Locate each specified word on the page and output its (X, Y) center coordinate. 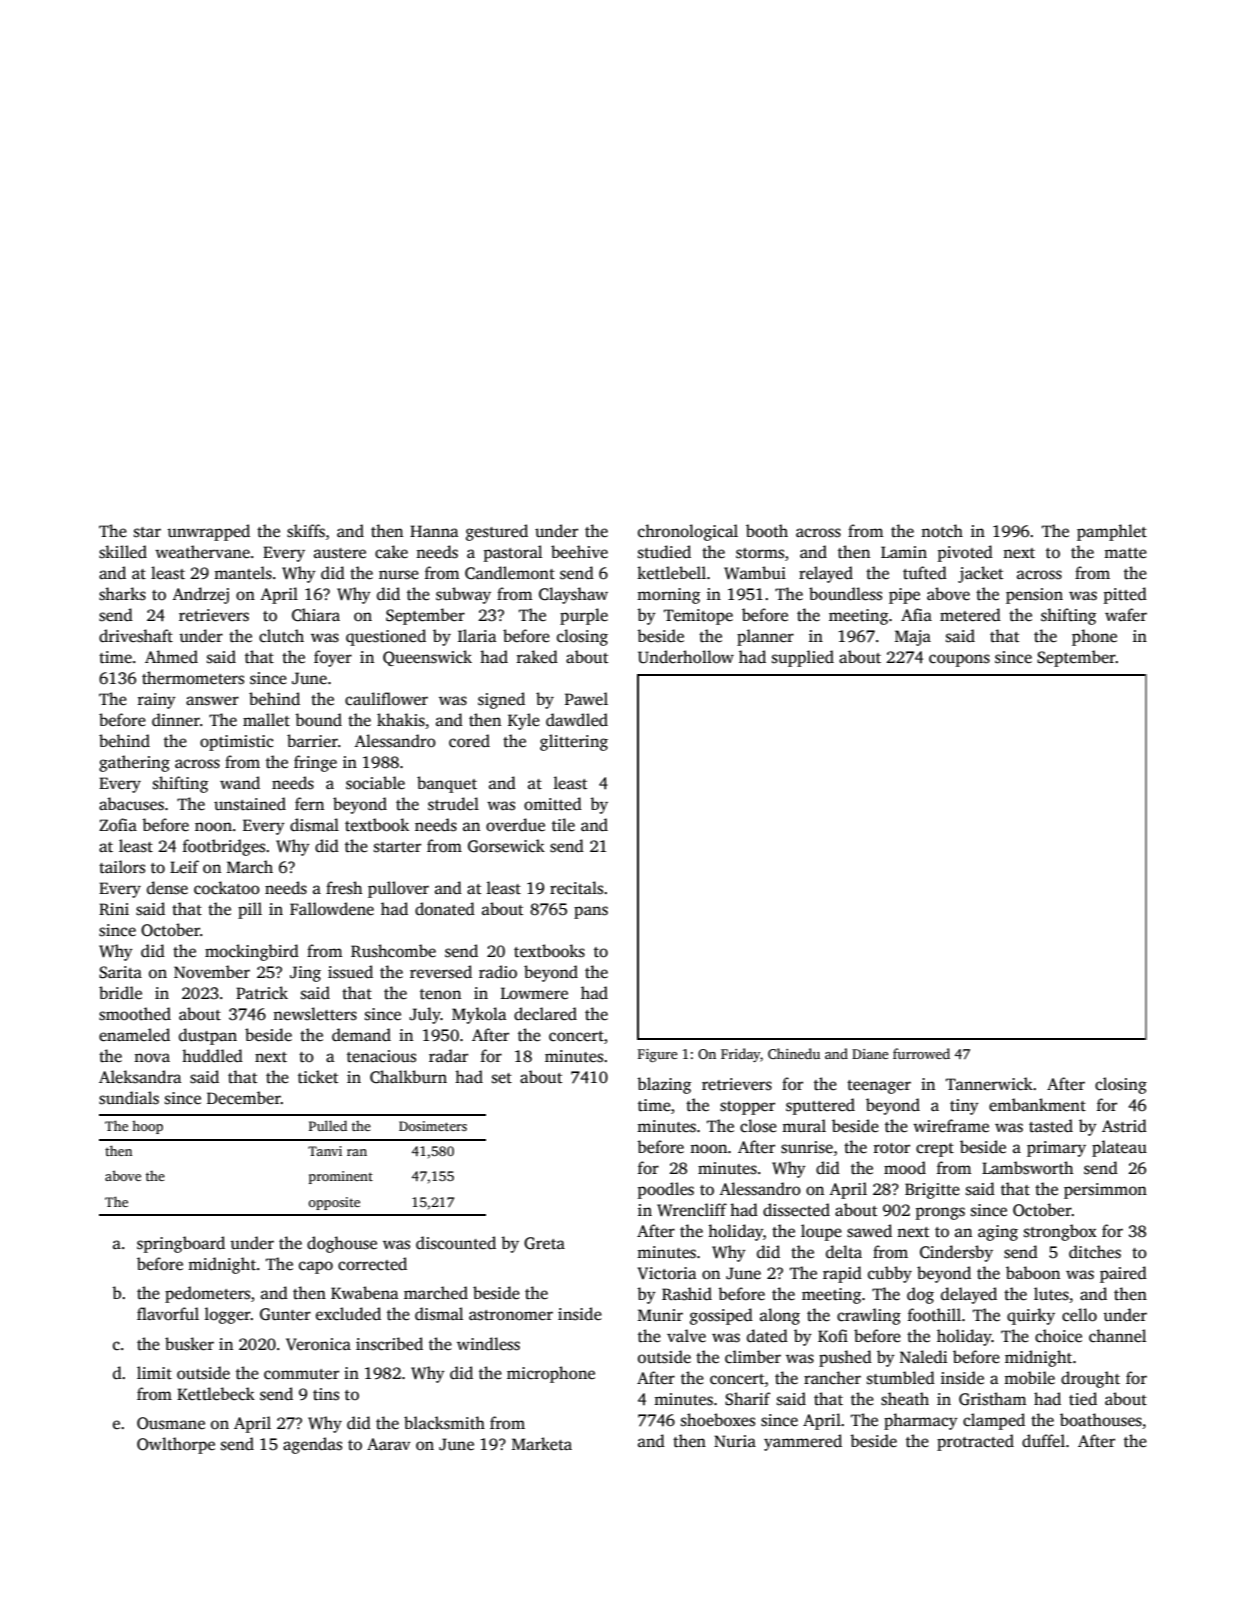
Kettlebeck (216, 1394)
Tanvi (325, 1151)
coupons (959, 660)
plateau (1119, 1148)
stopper (747, 1108)
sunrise (807, 1147)
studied (664, 552)
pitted (1125, 595)
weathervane (202, 552)
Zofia (118, 825)
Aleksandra (140, 1077)
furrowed (921, 1053)
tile (563, 825)
